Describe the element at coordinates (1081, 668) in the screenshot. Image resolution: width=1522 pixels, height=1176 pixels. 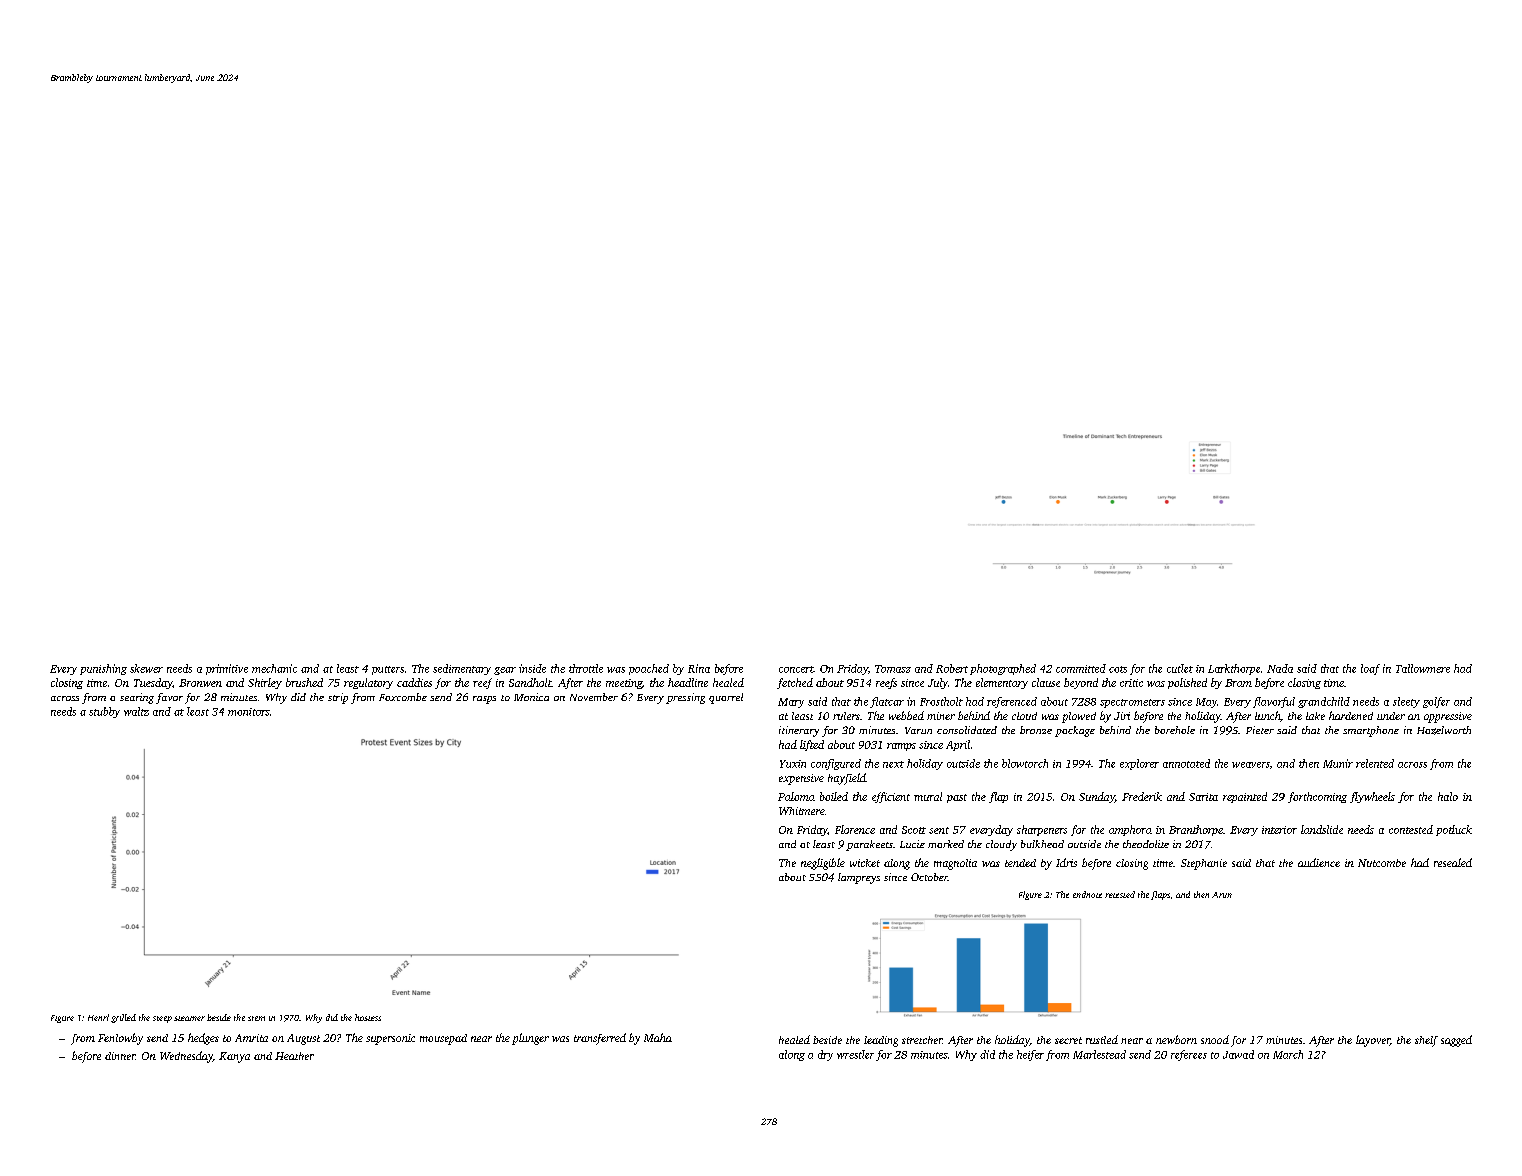
I see `committed` at that location.
